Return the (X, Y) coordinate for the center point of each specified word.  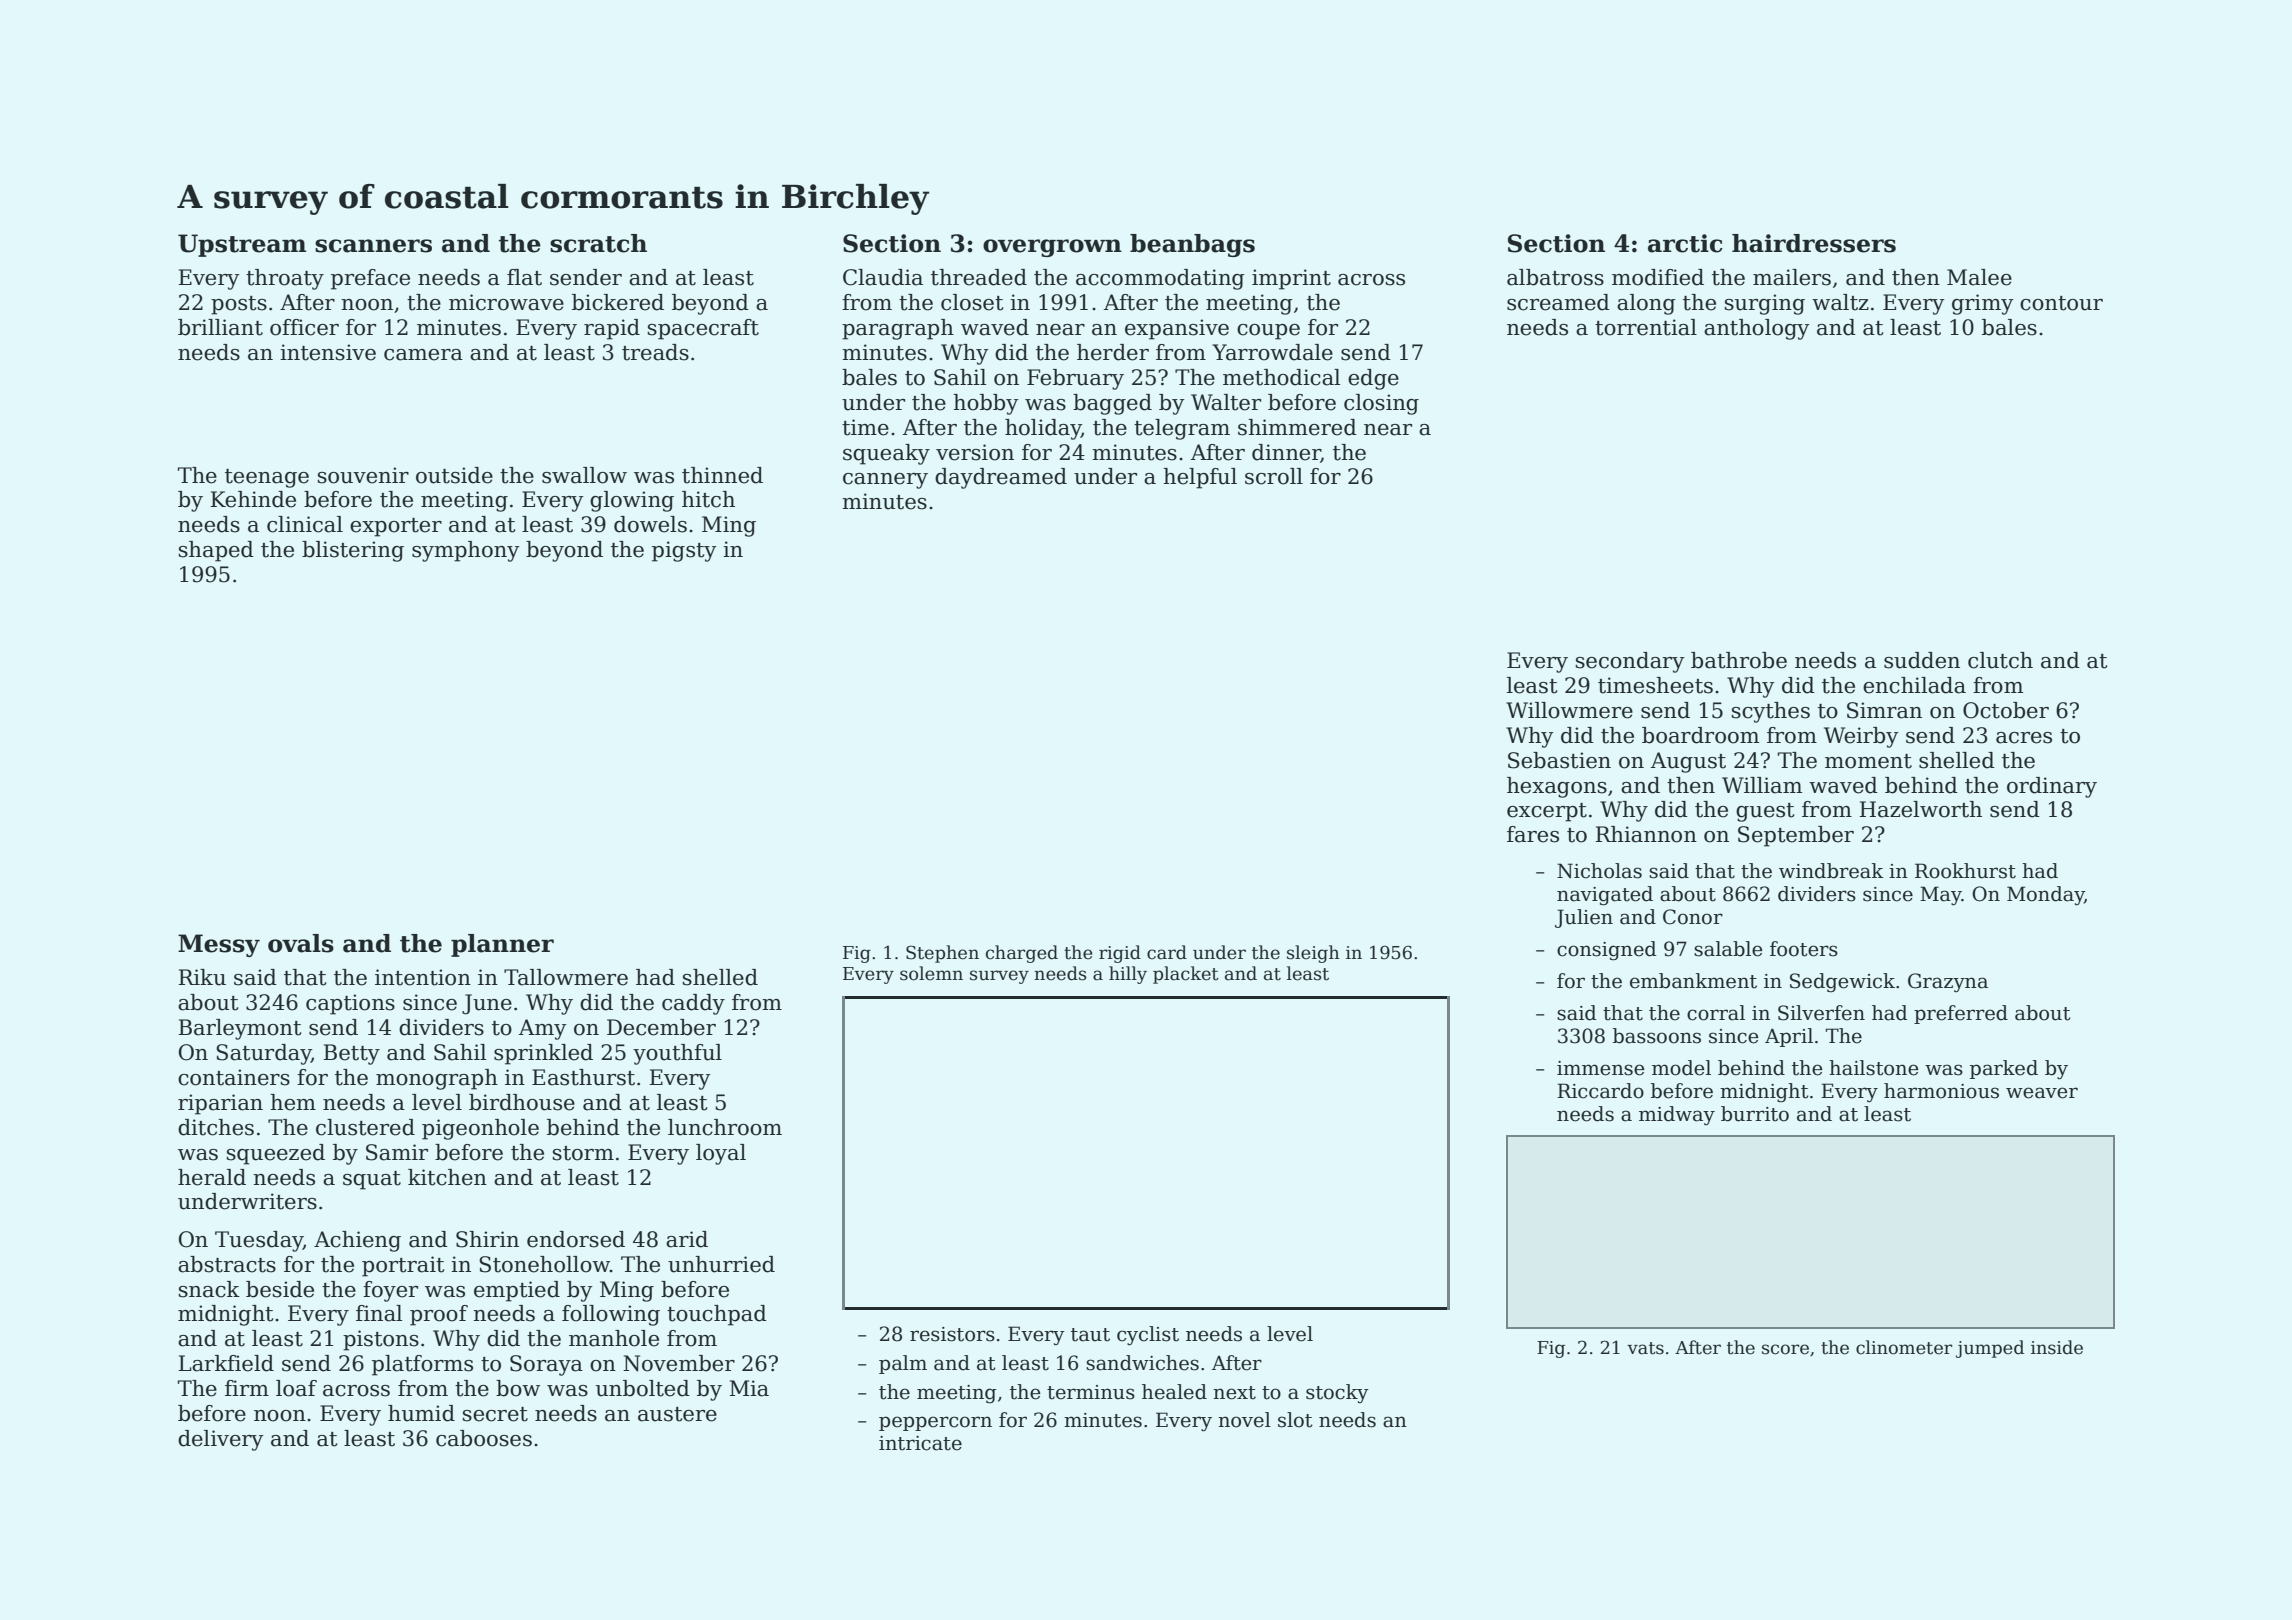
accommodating (1160, 279)
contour (2061, 303)
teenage (267, 478)
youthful (677, 1054)
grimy (1983, 304)
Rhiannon (1646, 834)
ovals (301, 943)
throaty (285, 279)
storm (583, 1153)
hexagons (1557, 787)
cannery (885, 481)
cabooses (484, 1438)
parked (2004, 1069)
